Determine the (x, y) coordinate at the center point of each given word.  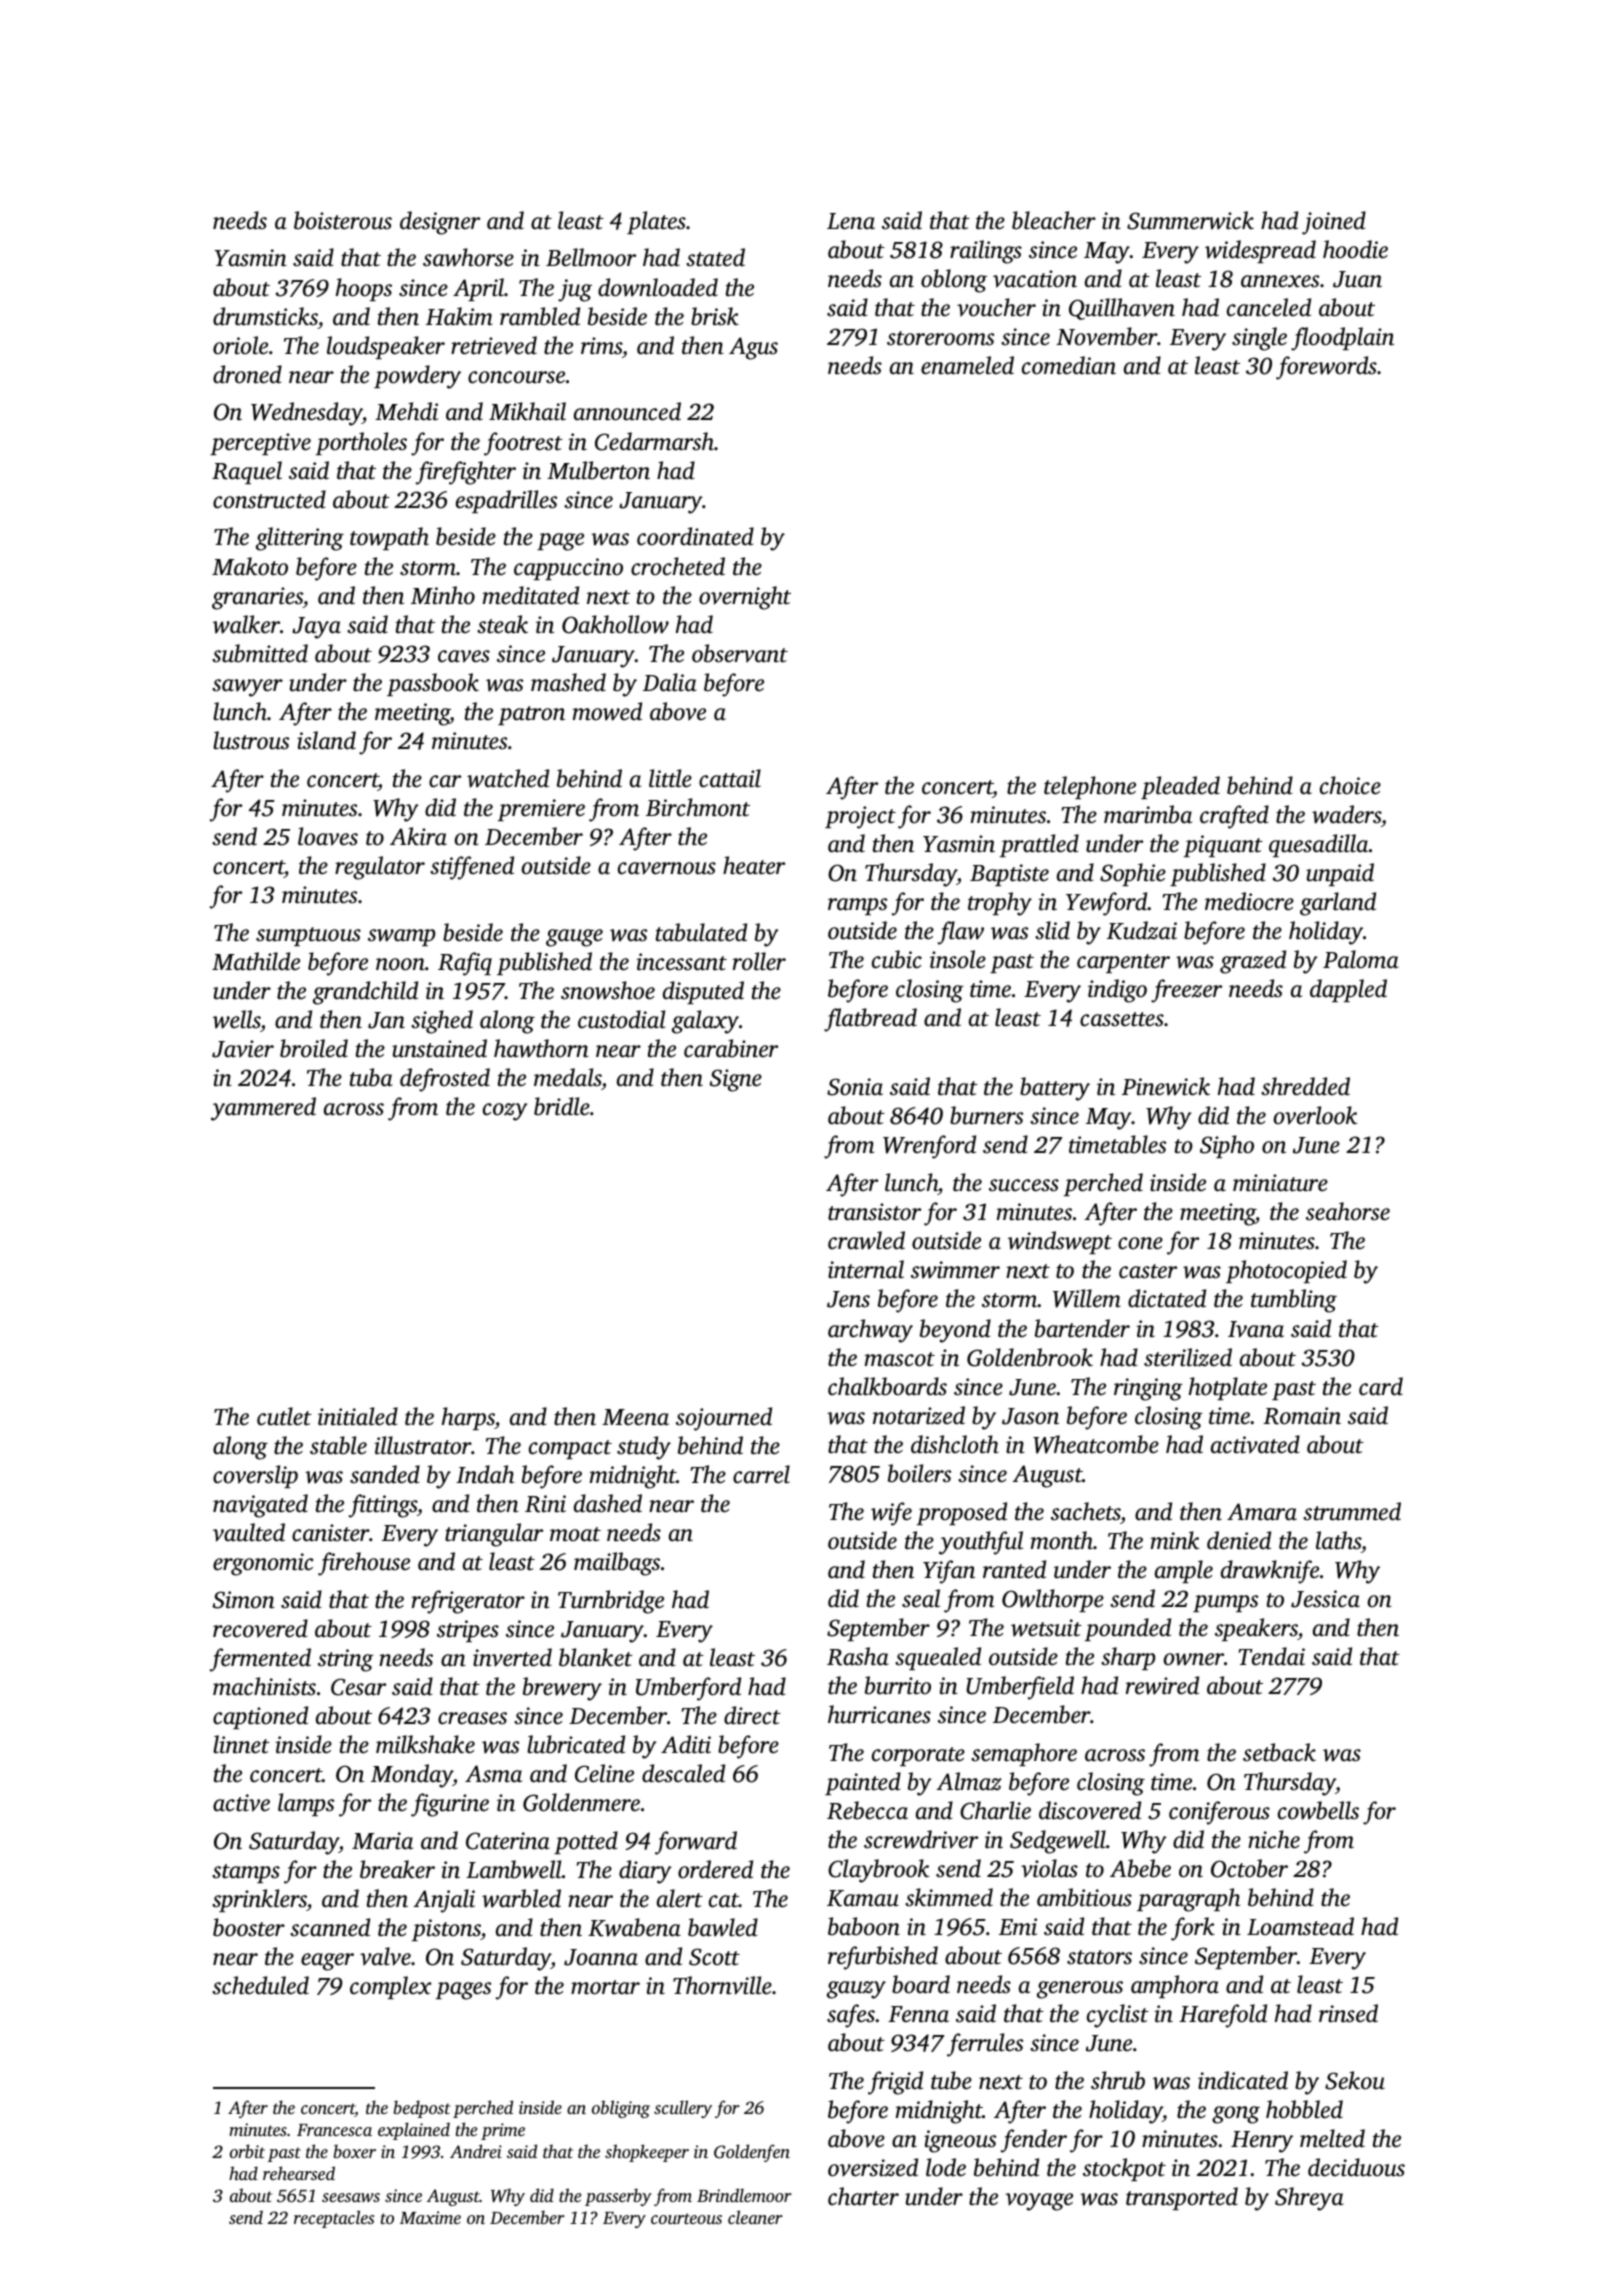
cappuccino (568, 569)
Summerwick (1190, 220)
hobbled (1304, 2109)
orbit (247, 2151)
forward (696, 1843)
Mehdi (406, 411)
